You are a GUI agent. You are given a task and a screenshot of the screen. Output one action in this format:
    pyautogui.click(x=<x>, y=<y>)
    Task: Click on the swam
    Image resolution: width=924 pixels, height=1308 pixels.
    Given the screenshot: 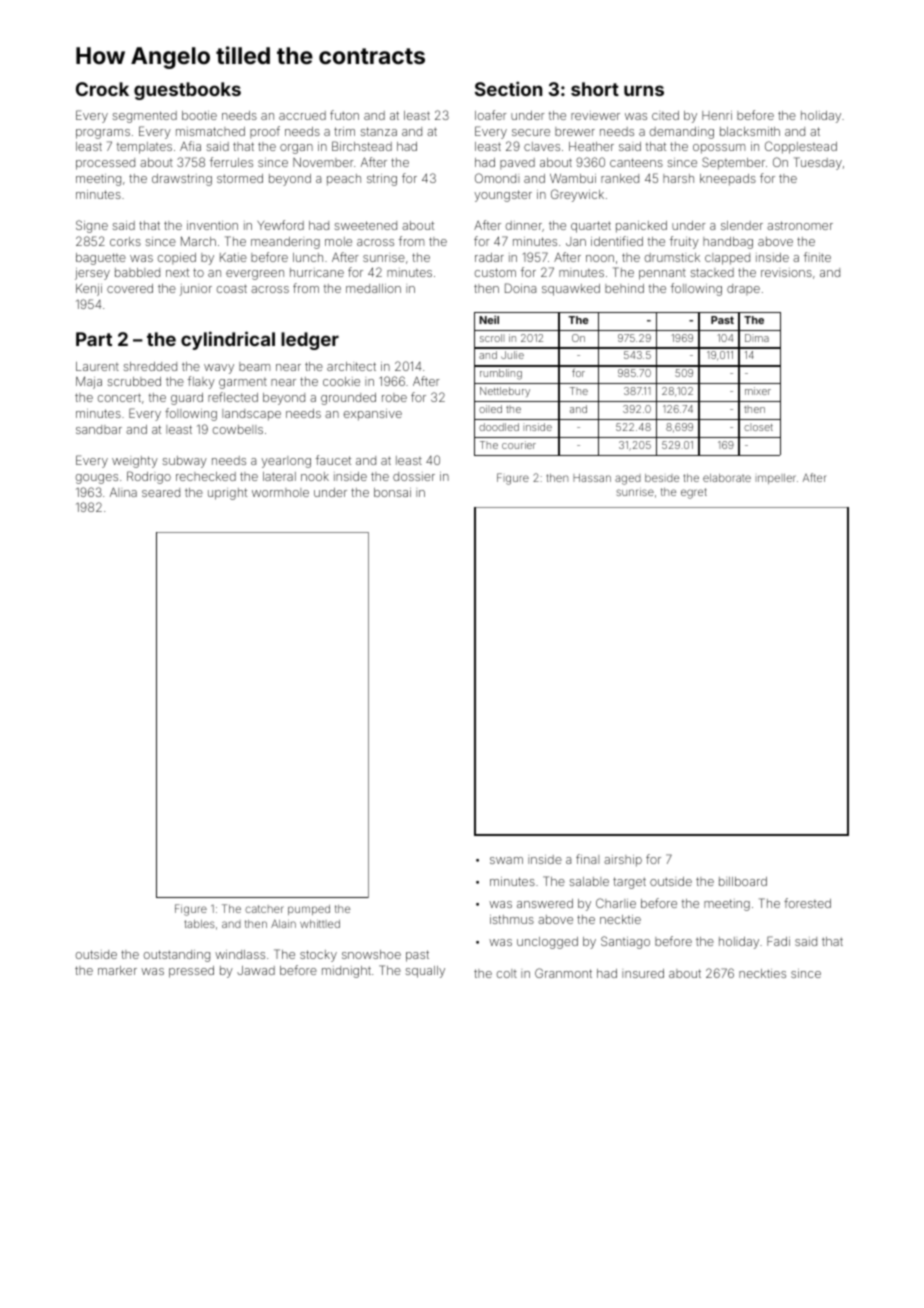 What is the action you would take?
    pyautogui.click(x=506, y=860)
